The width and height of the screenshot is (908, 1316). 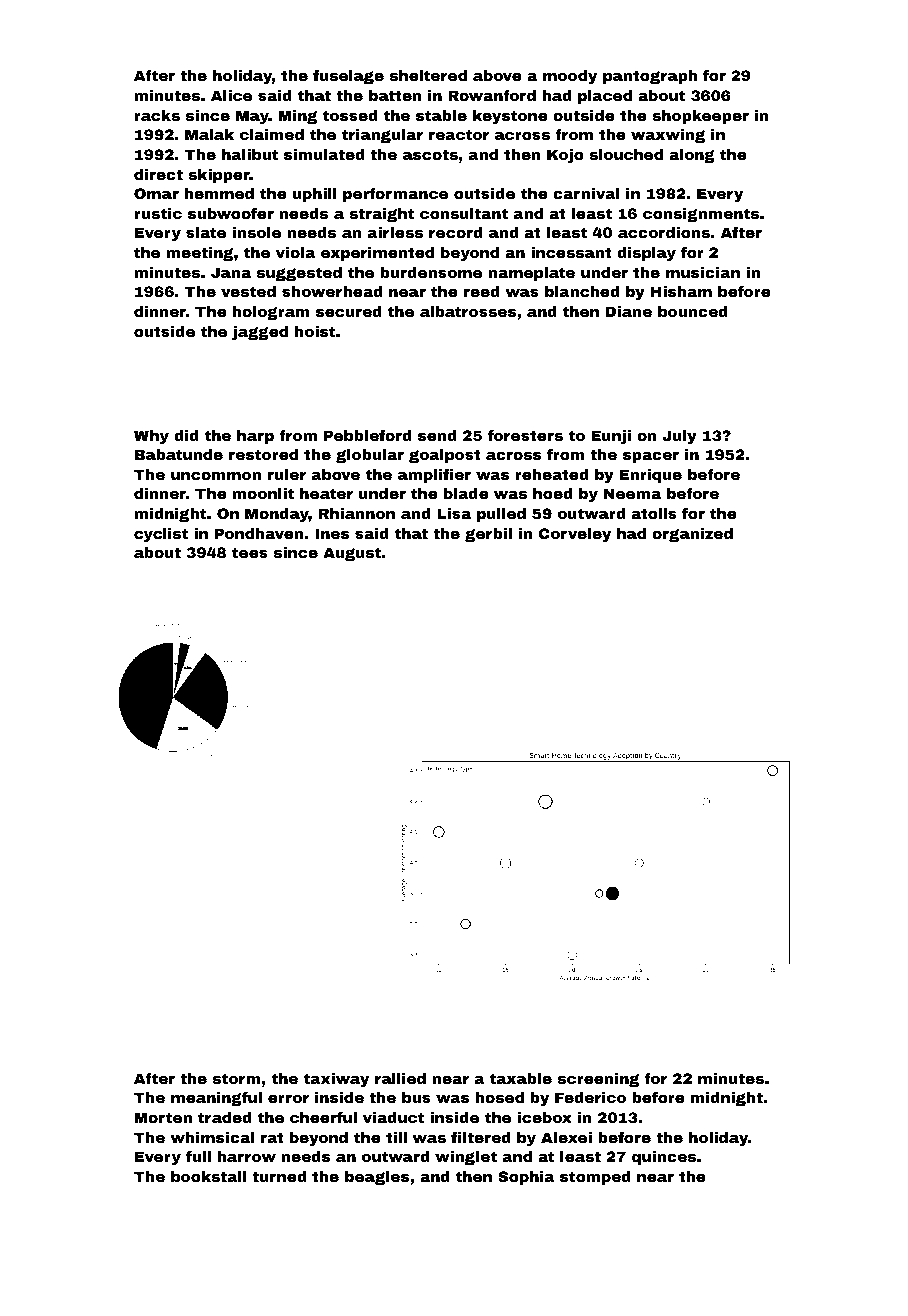 I want to click on hemmed, so click(x=219, y=193).
